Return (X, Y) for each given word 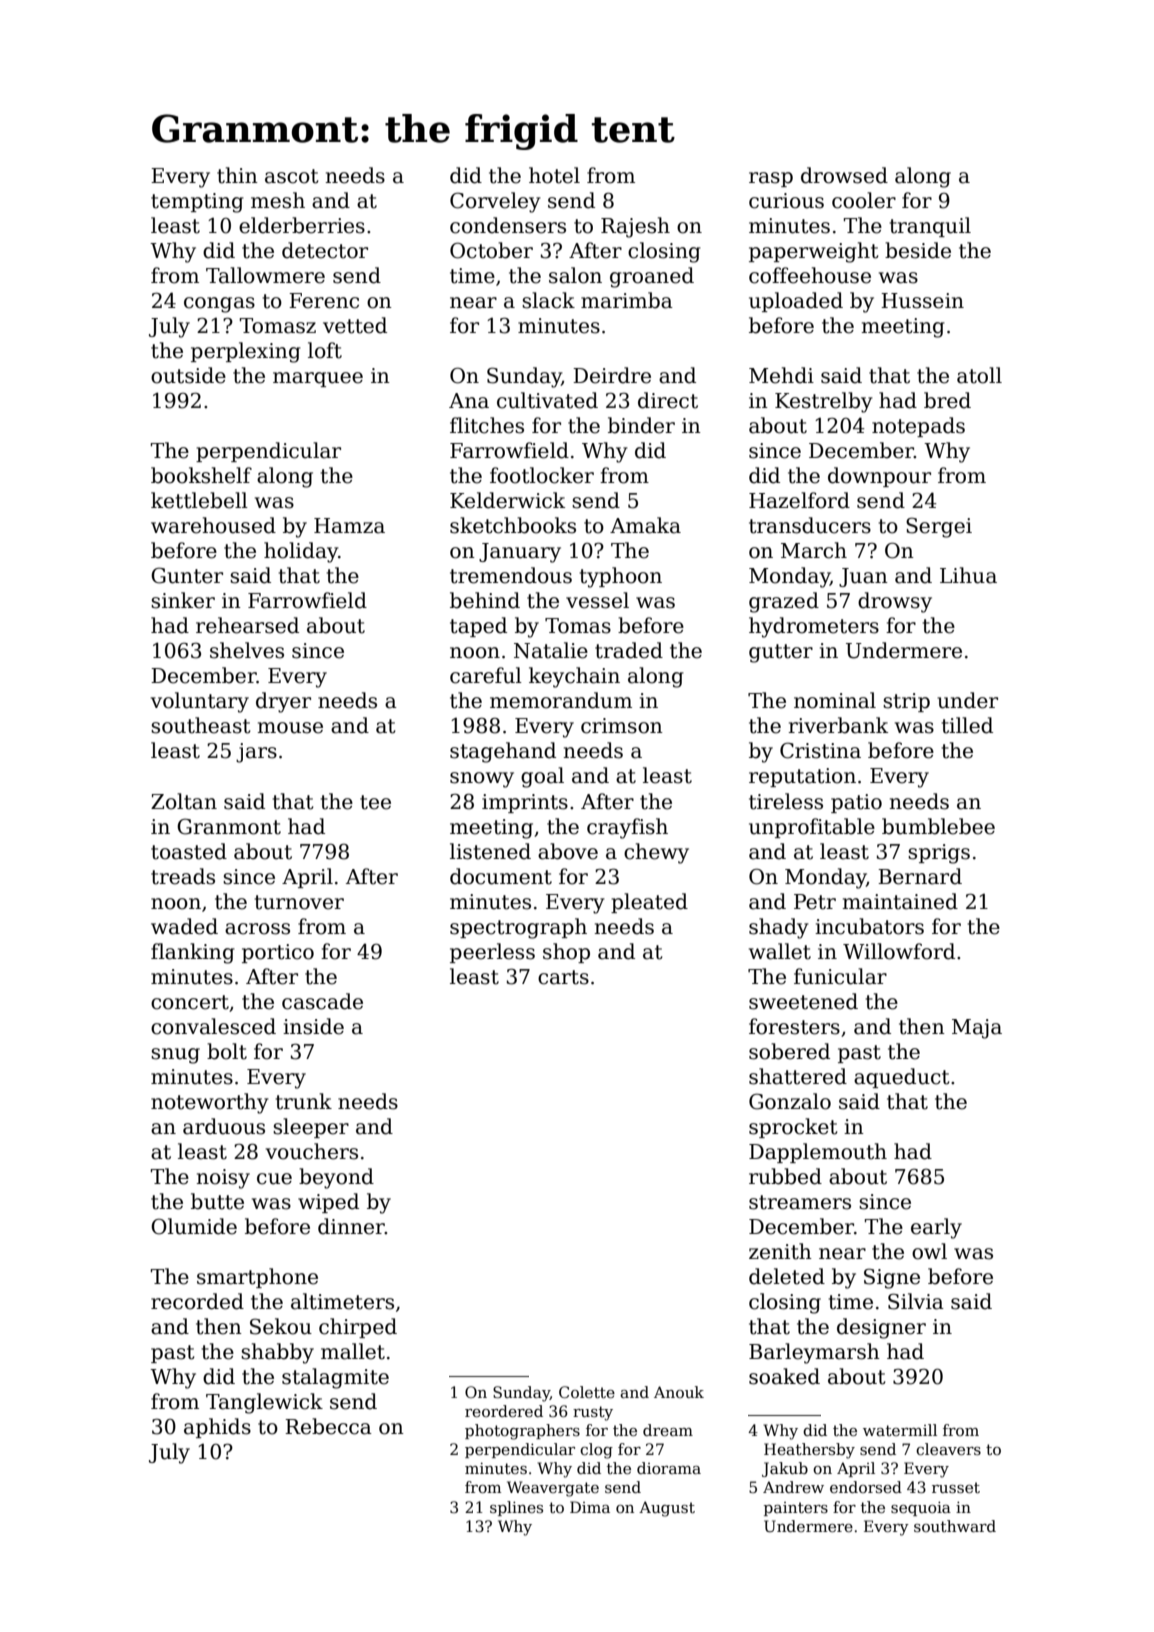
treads (183, 876)
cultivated (547, 400)
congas (219, 305)
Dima (590, 1507)
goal (542, 777)
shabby (277, 1353)
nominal (835, 700)
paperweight (814, 252)
